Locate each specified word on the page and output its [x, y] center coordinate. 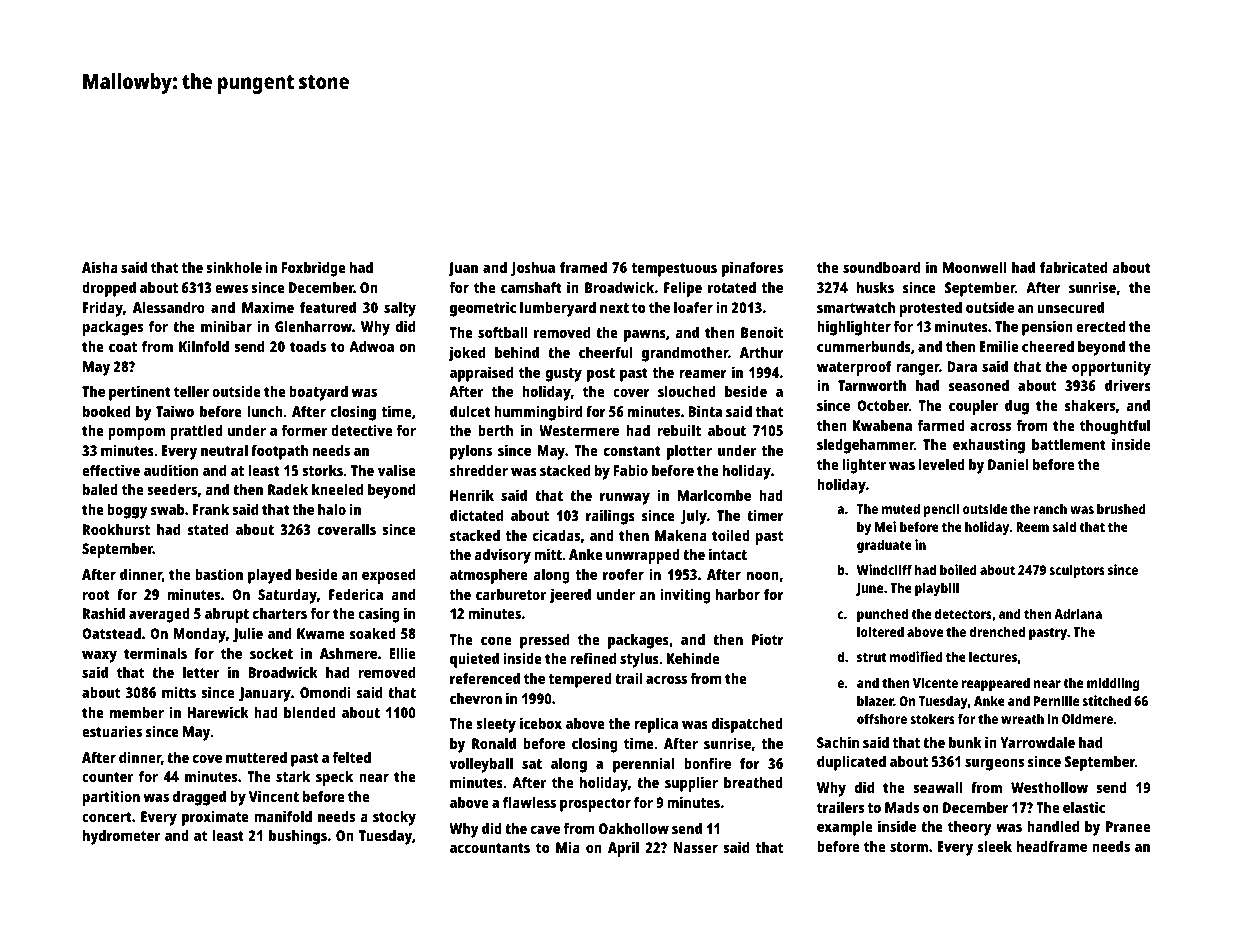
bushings [298, 837]
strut [871, 657]
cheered [1048, 346]
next [614, 308]
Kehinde [693, 658]
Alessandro [169, 307]
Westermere [579, 430]
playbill [937, 589]
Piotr [768, 639]
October [883, 405]
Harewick [218, 712]
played [269, 576]
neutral [224, 450]
